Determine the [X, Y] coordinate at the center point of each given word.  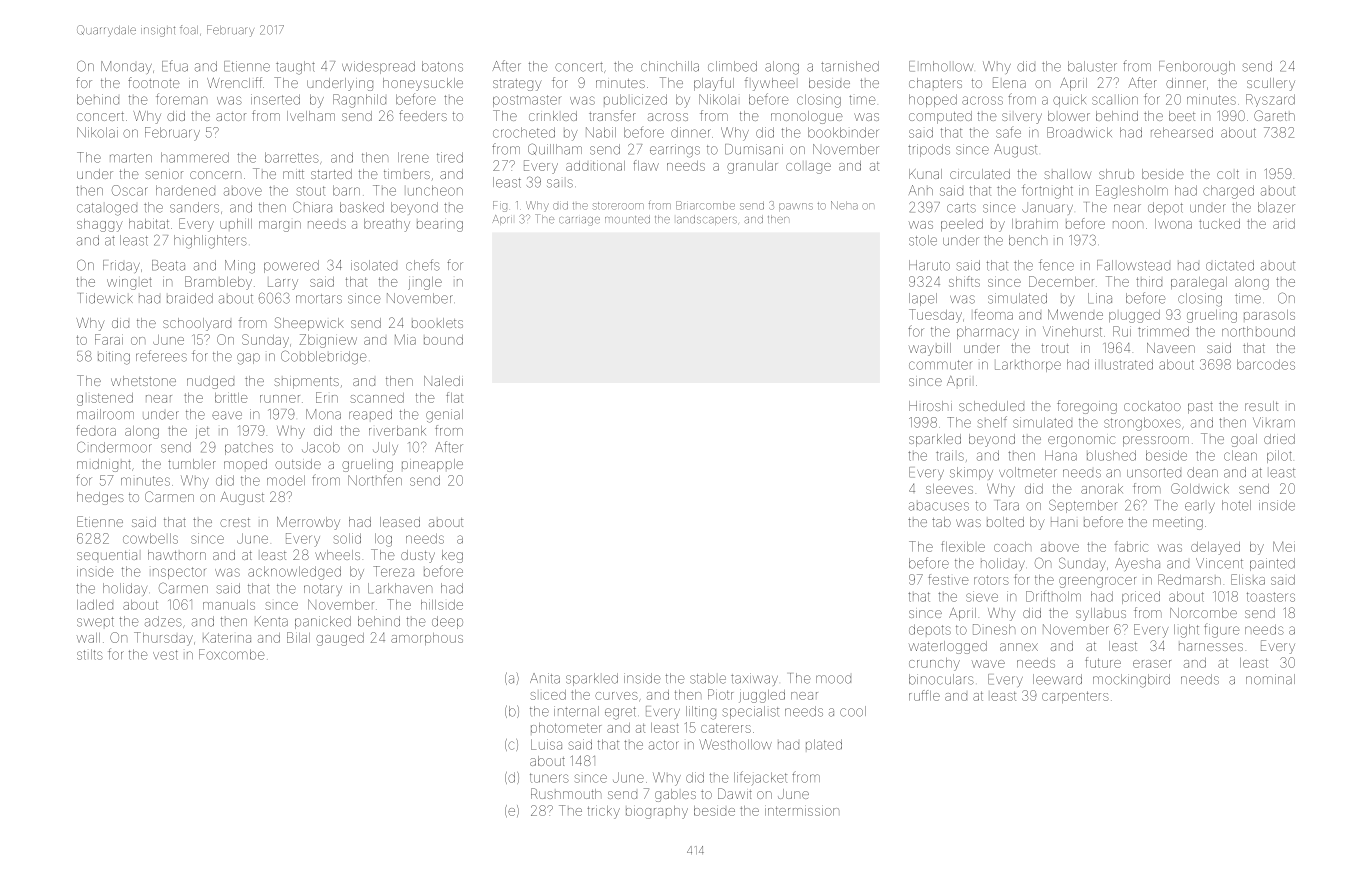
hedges [100, 498]
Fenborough [1197, 68]
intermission [802, 810]
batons [442, 66]
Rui [1122, 331]
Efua [175, 66]
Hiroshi [930, 406]
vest [165, 655]
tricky [603, 812]
